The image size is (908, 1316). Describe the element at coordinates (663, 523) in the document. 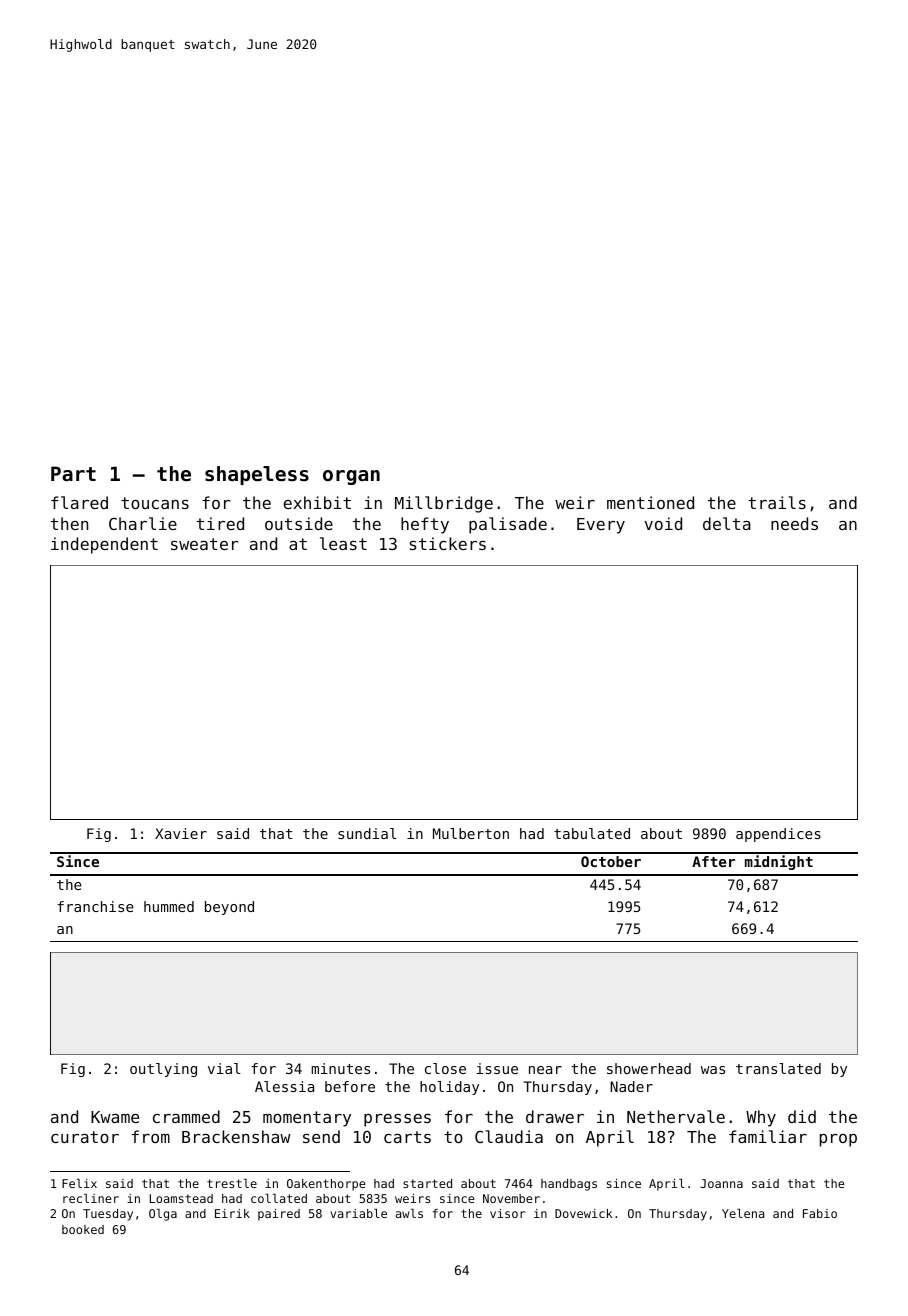

I see `void` at that location.
